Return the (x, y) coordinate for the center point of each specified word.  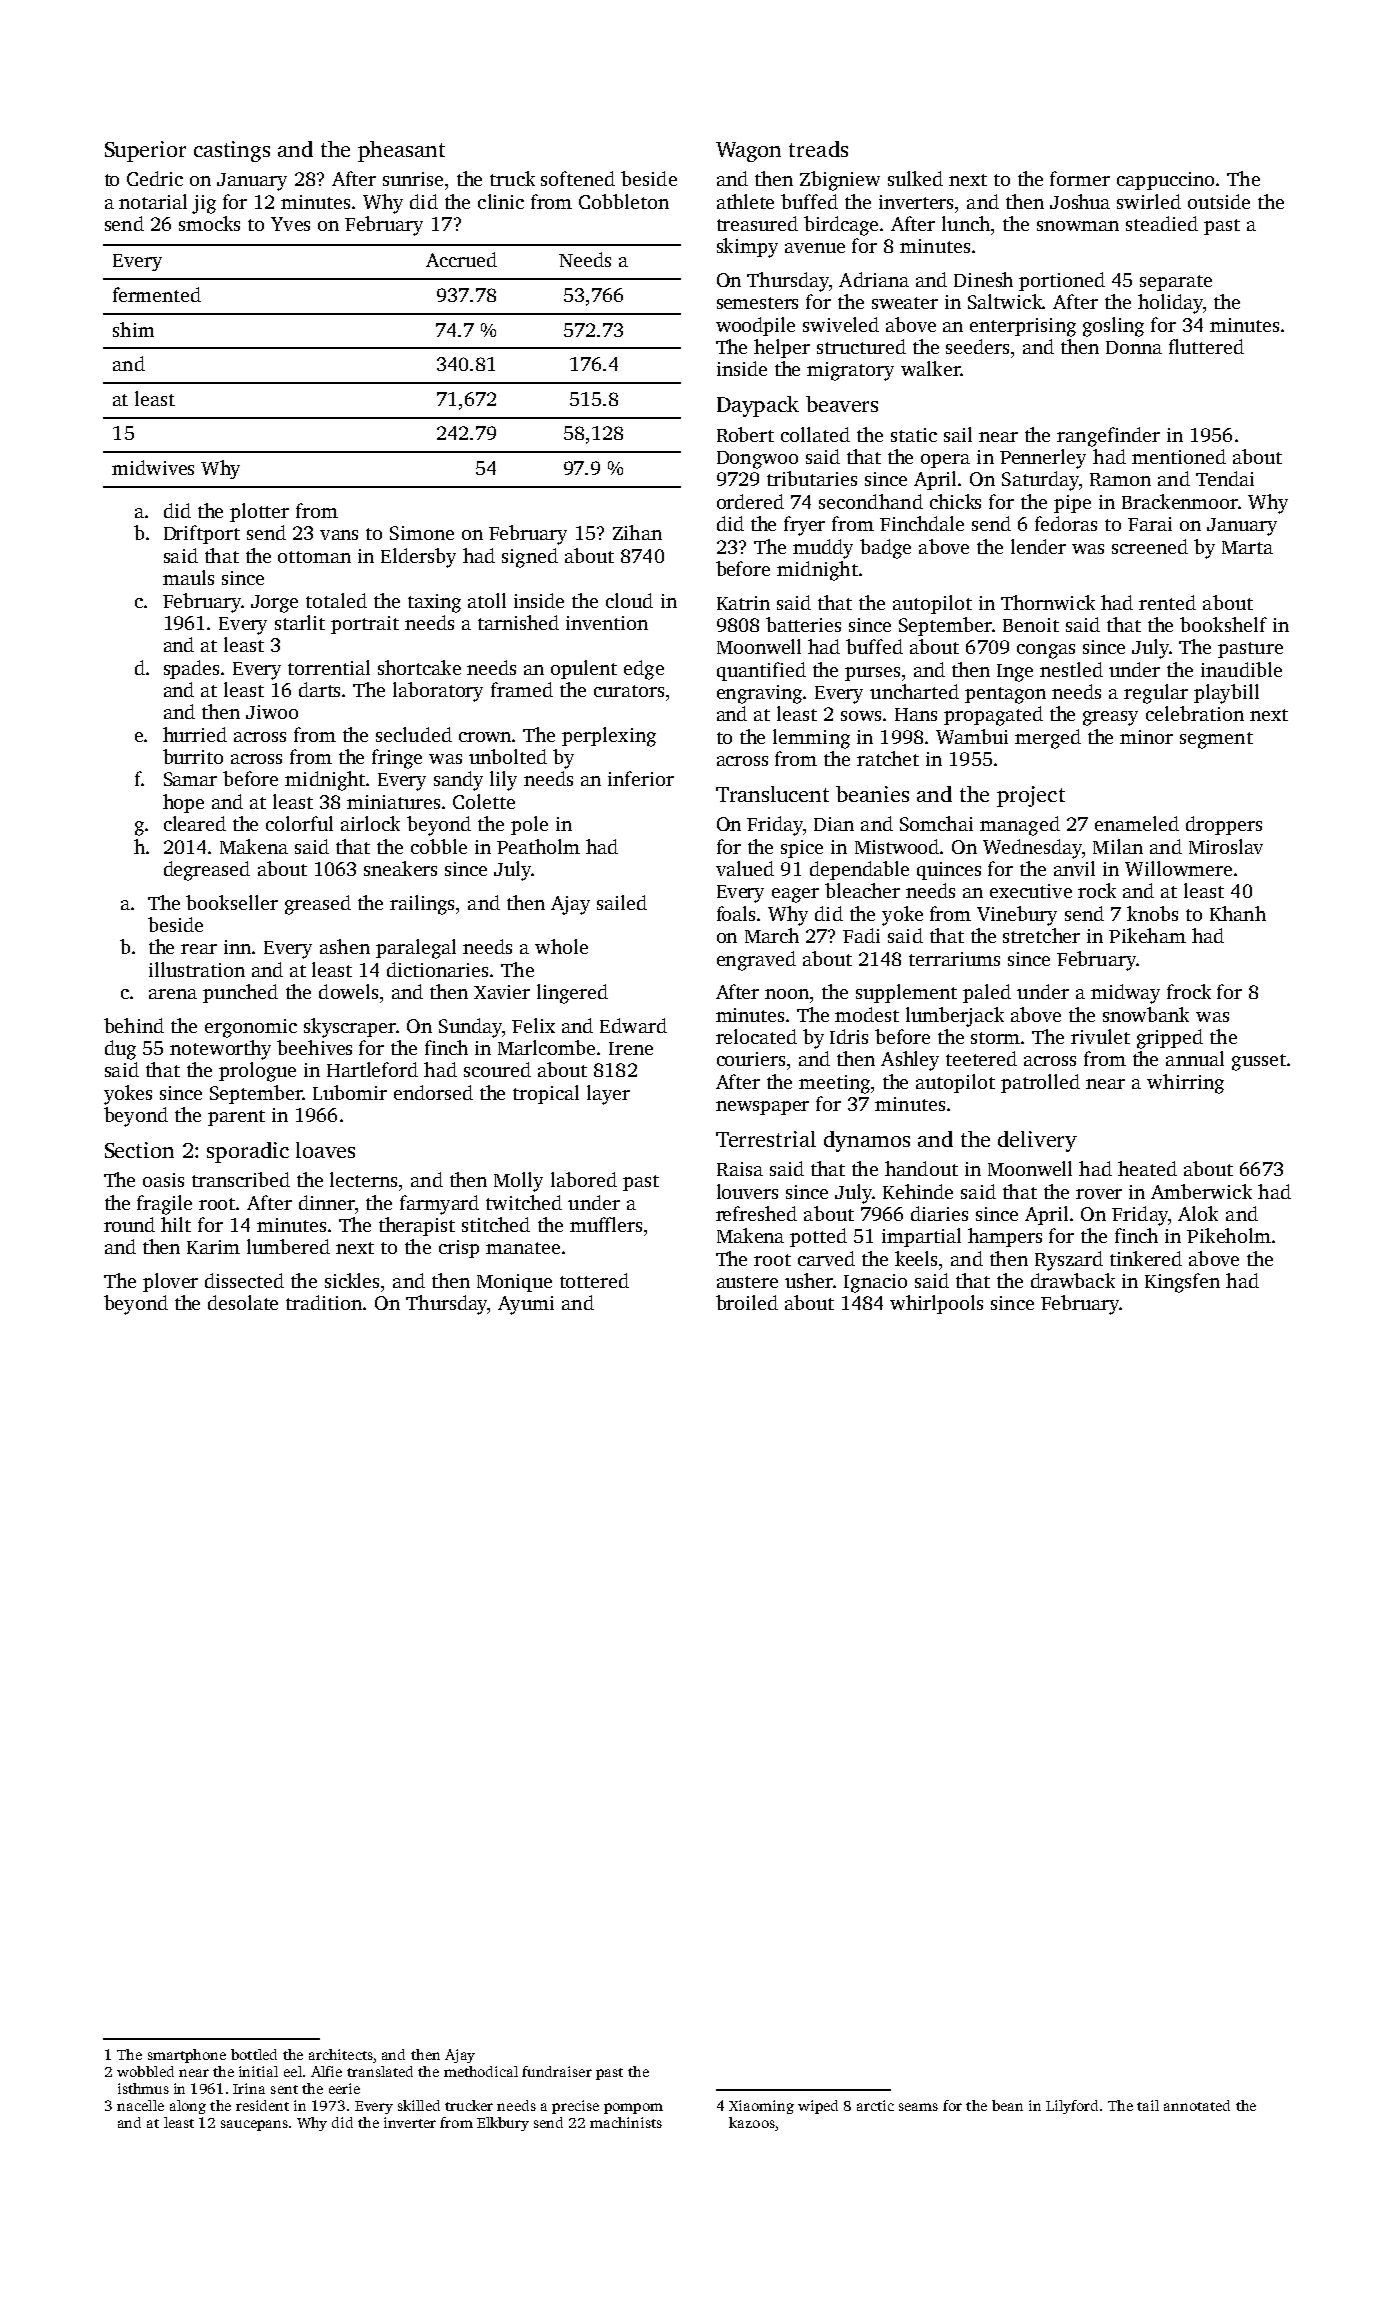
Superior (145, 151)
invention (607, 623)
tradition (324, 1302)
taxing (434, 603)
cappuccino (1165, 181)
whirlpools (936, 1304)
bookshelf (1223, 624)
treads (818, 149)
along (188, 2107)
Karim (213, 1247)
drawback (1073, 1280)
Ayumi (526, 1305)
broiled (747, 1302)
